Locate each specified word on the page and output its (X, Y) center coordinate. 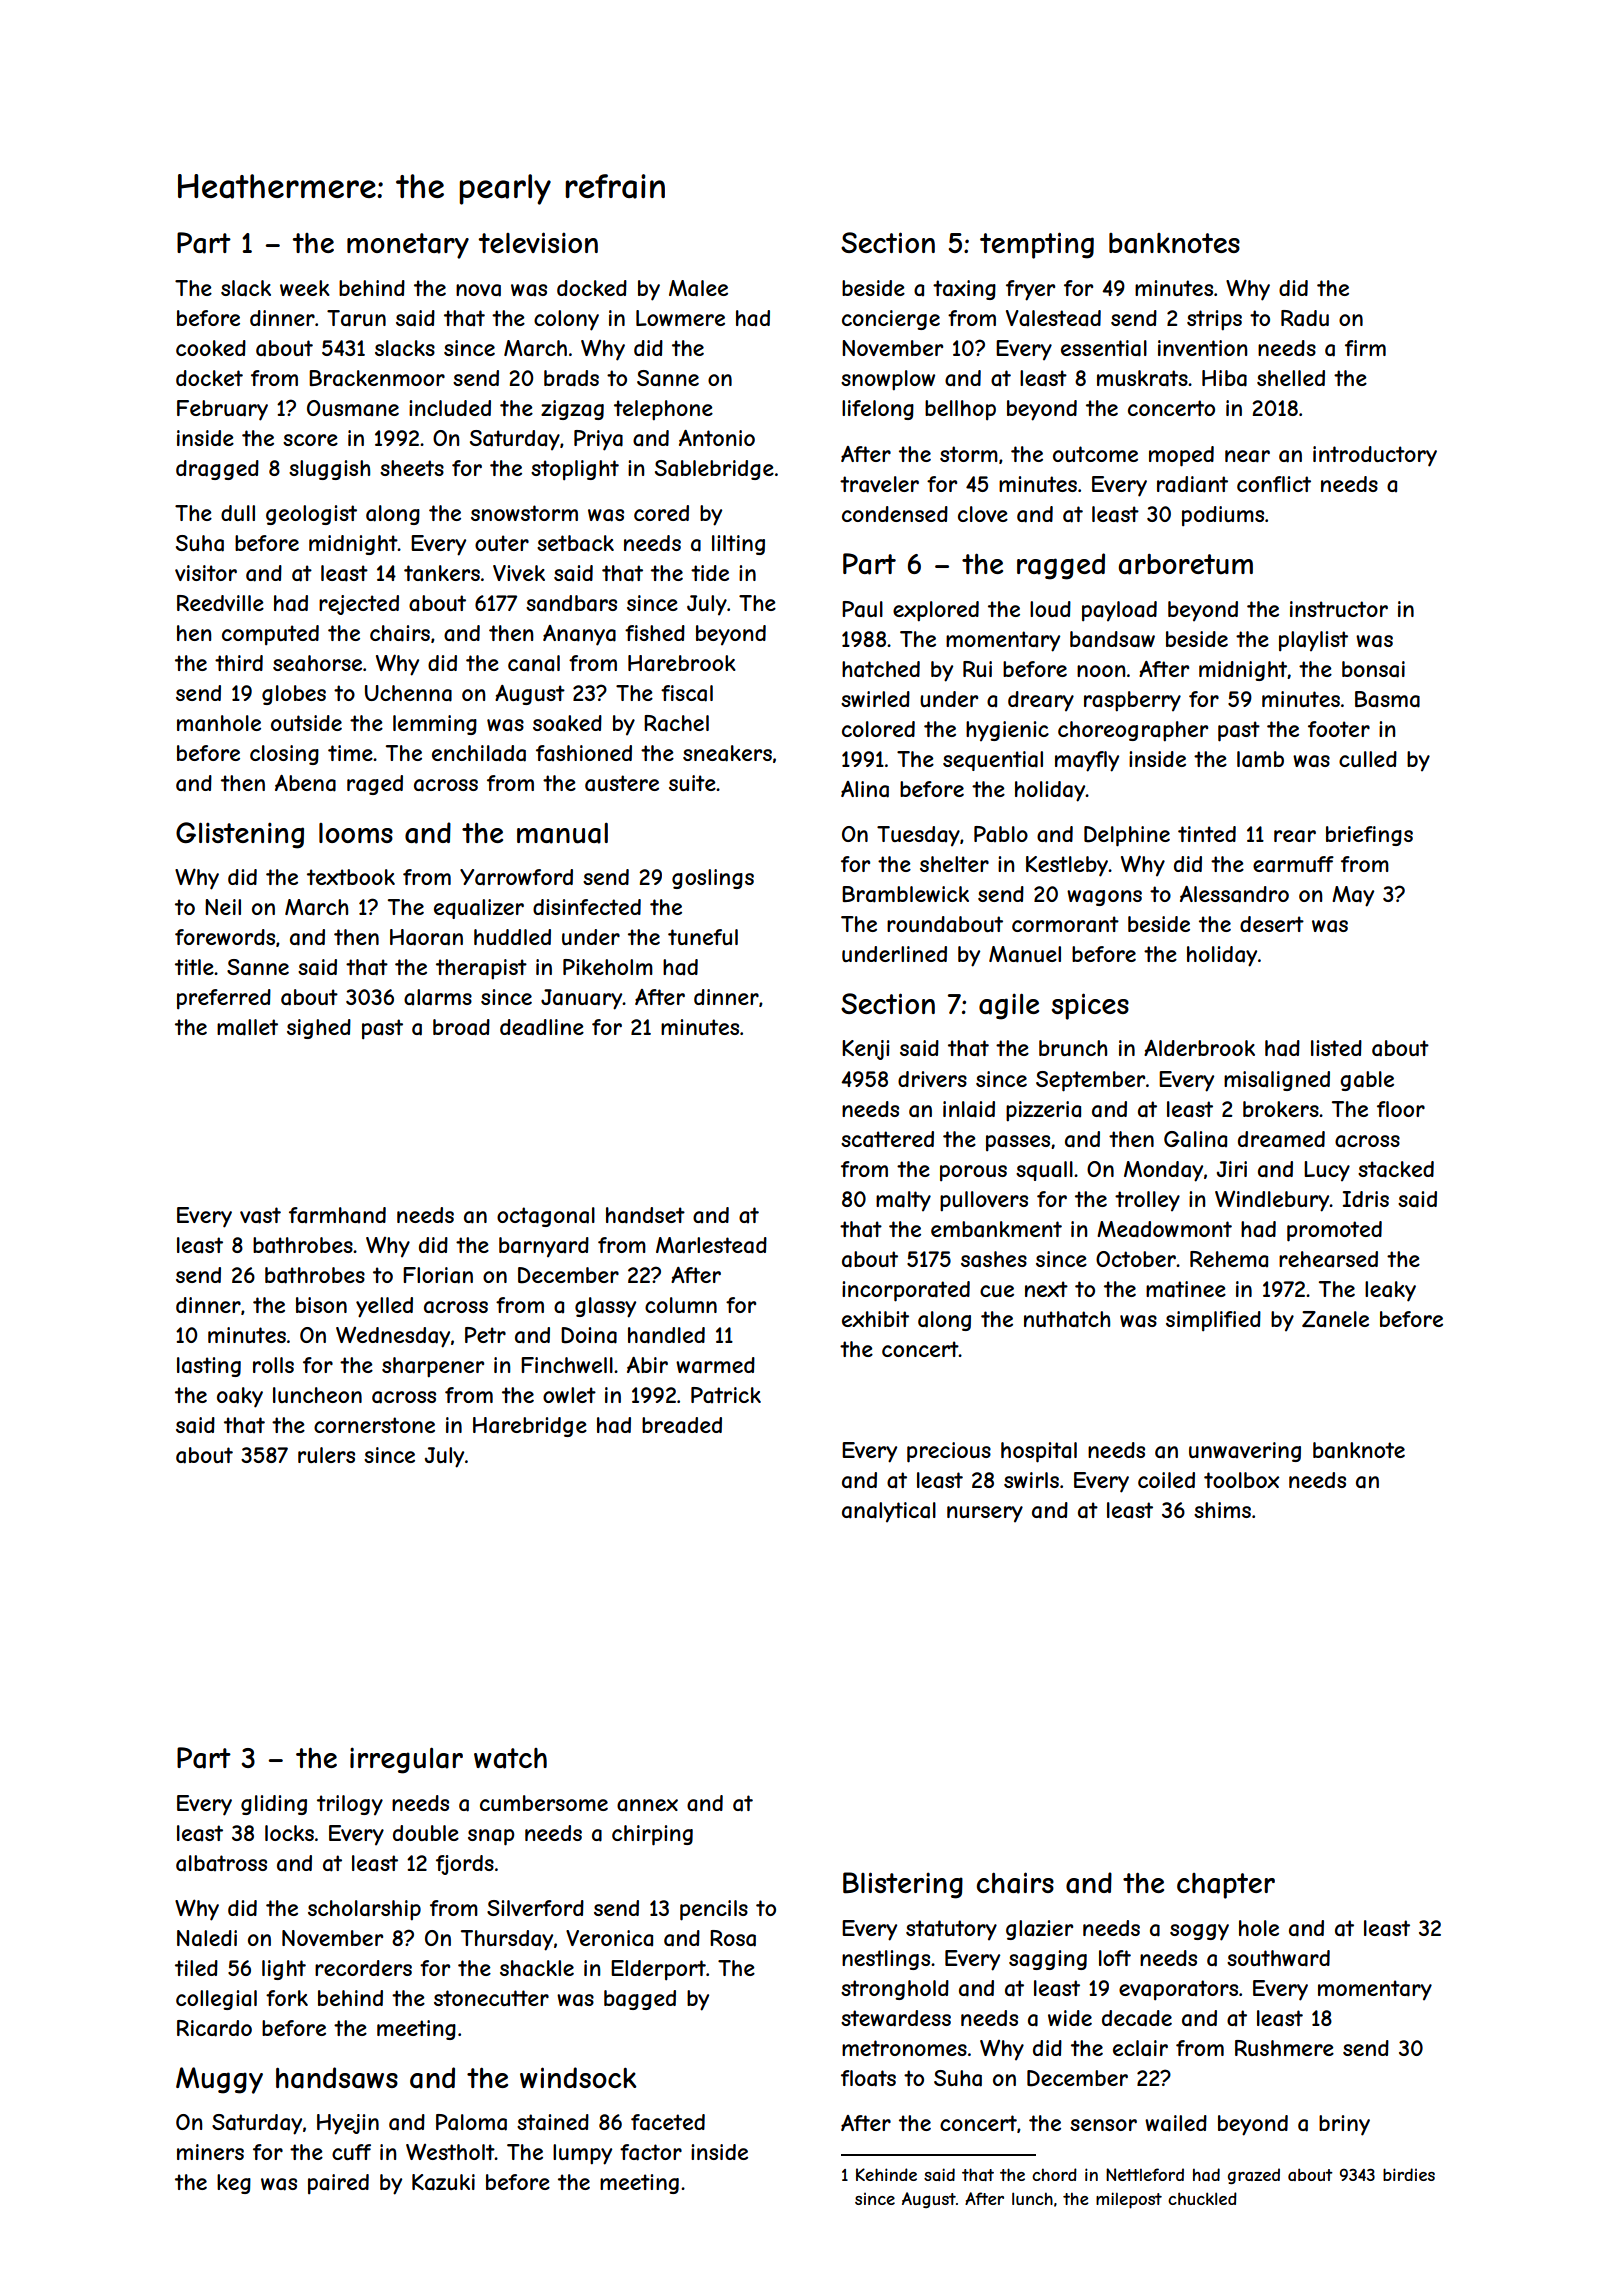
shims (1222, 1510)
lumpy (582, 2154)
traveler (879, 484)
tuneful (703, 937)
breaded (682, 1425)
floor (1401, 1109)
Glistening (240, 835)
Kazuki (443, 2182)
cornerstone (374, 1425)
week (305, 288)
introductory (1375, 456)
